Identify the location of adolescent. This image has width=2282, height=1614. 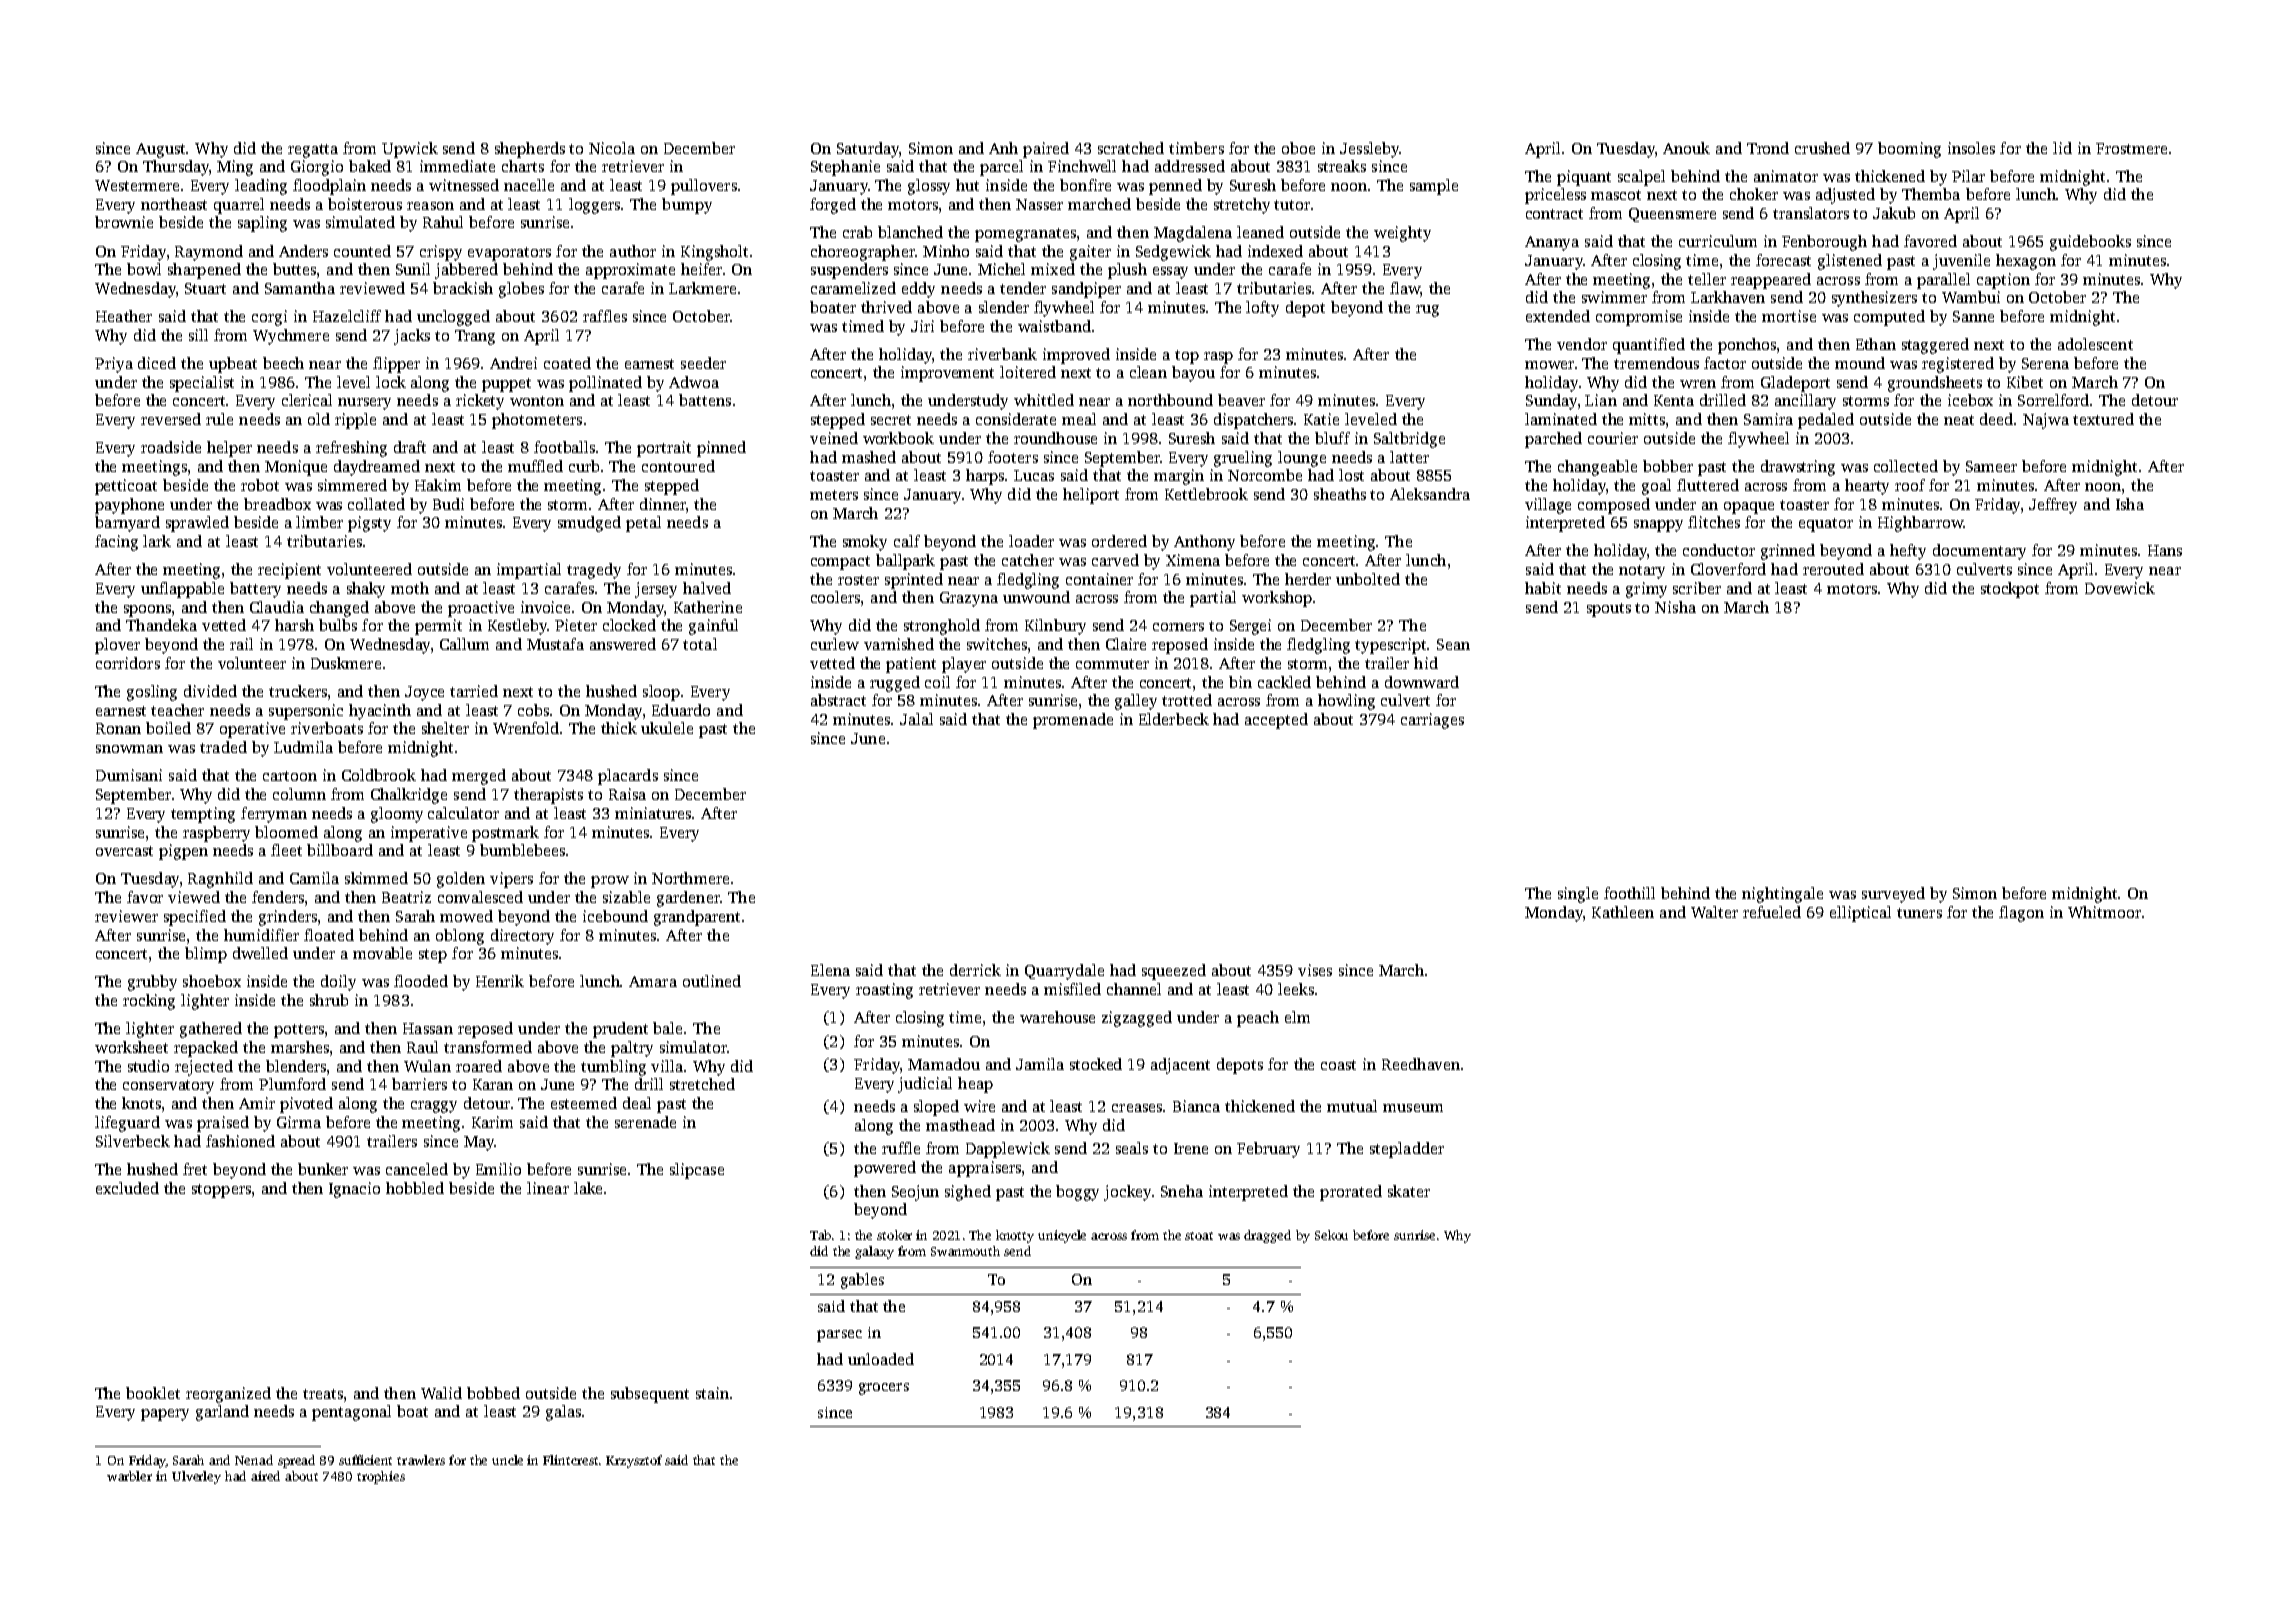
(2095, 344).
